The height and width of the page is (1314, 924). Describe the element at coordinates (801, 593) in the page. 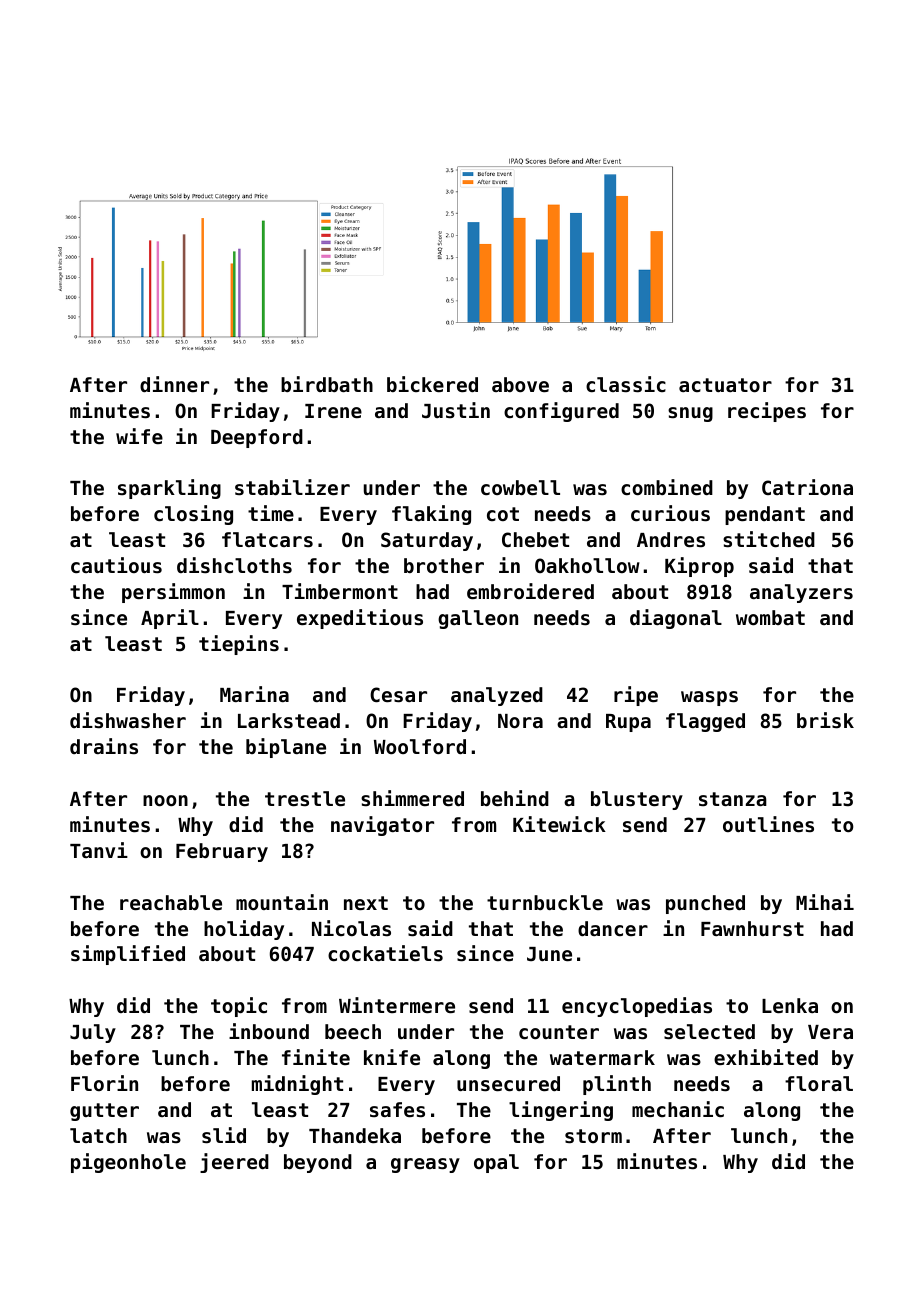

I see `analyzers` at that location.
